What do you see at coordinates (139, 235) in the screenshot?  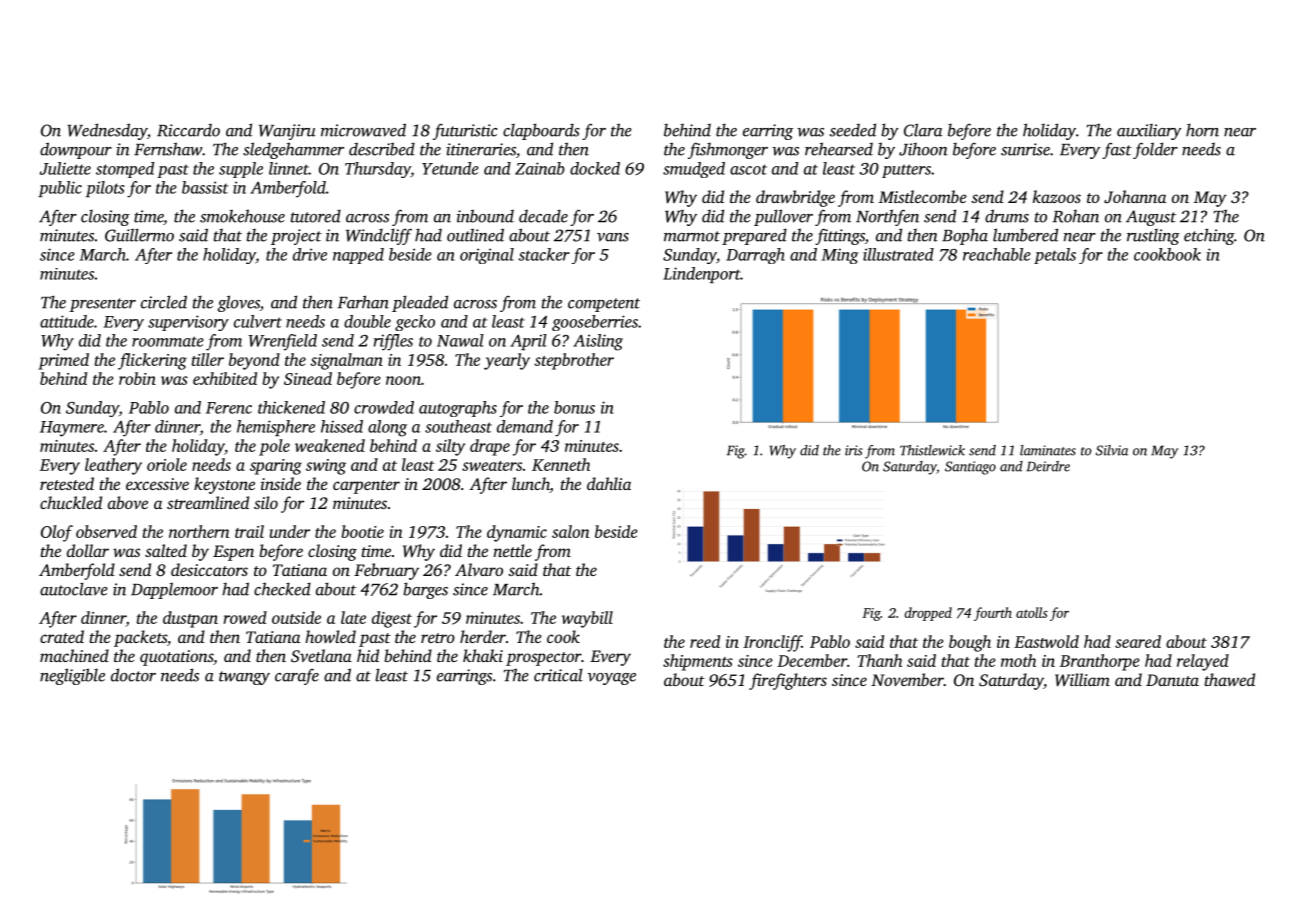 I see `Guillermo` at bounding box center [139, 235].
